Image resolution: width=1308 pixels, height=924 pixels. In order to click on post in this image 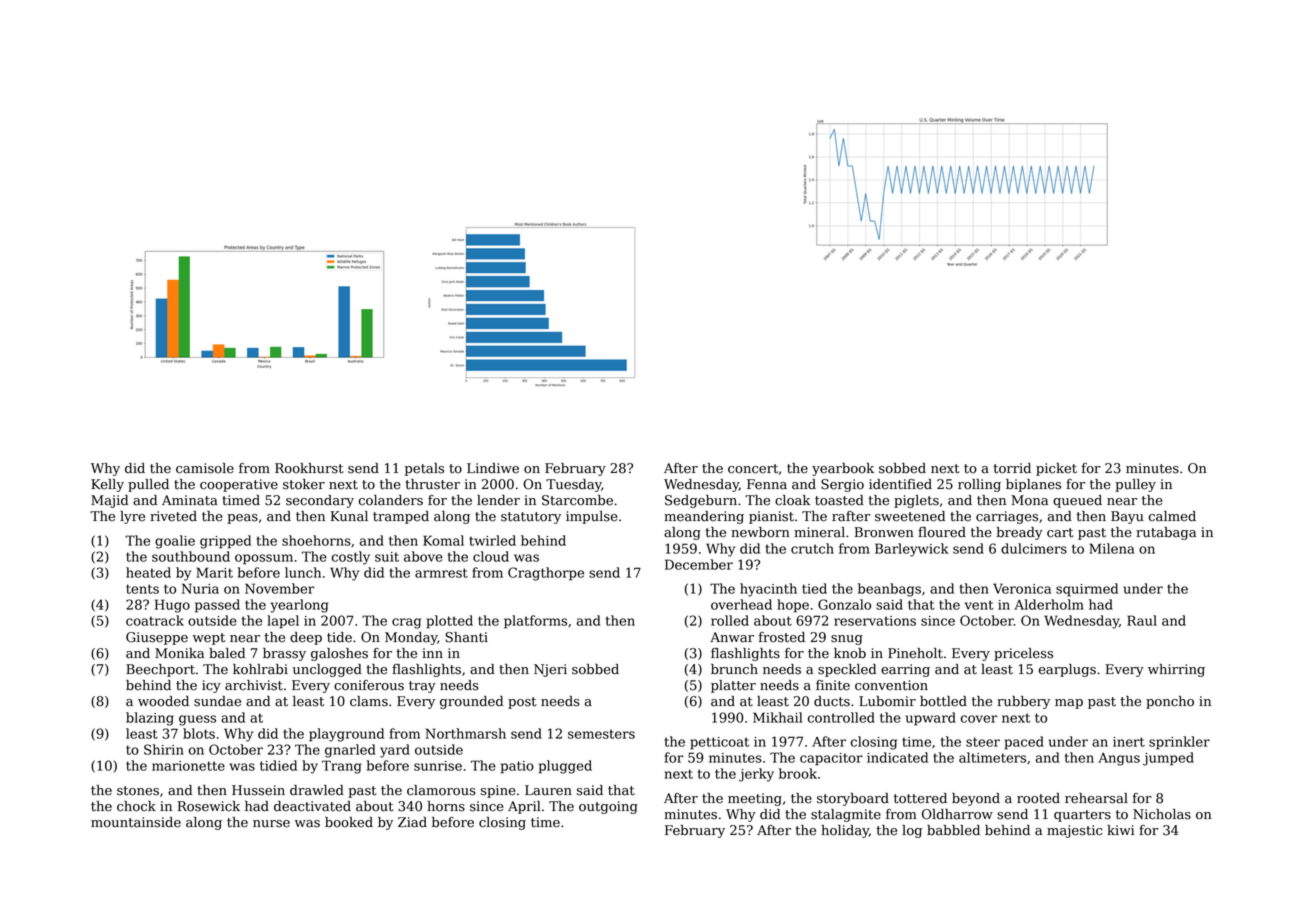, I will do `click(522, 703)`.
